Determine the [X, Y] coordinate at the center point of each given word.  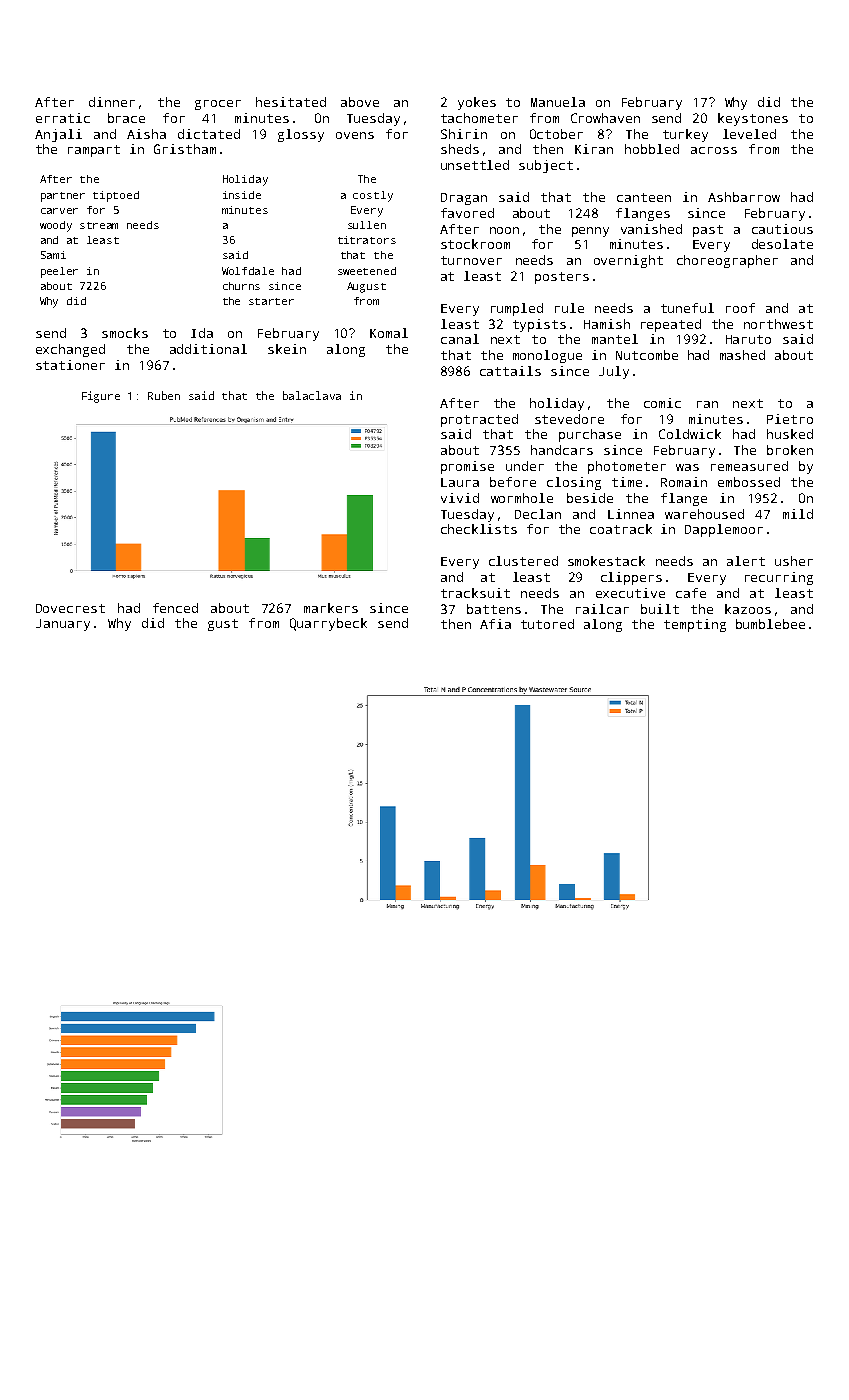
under [525, 466]
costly [373, 196]
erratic [63, 118]
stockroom [475, 244]
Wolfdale [248, 271]
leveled [749, 134]
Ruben [164, 395]
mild [798, 514]
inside [242, 195]
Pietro [790, 419]
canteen [644, 197]
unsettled [475, 165]
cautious [782, 229]
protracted [479, 420]
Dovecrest [70, 608]
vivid [460, 498]
